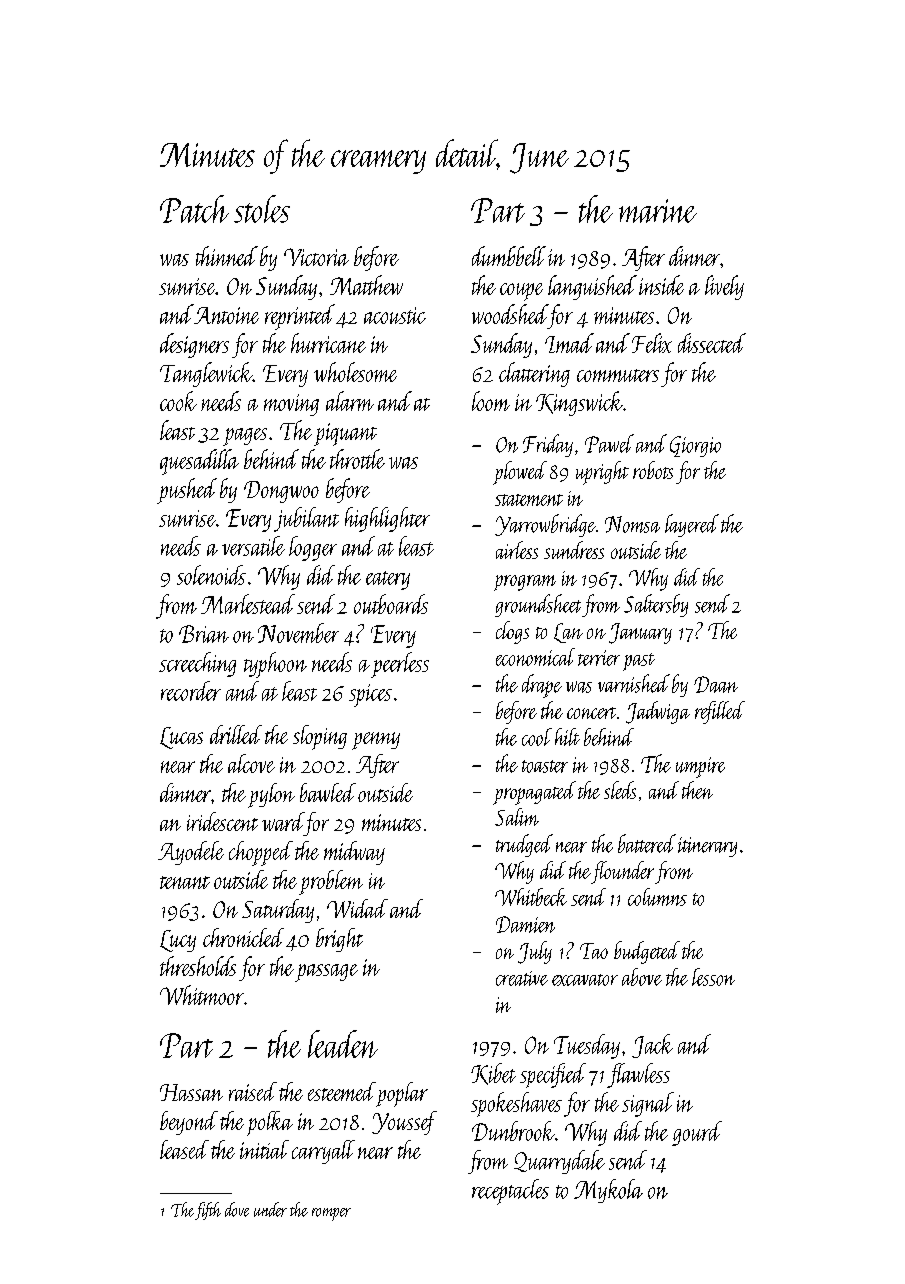 Image resolution: width=905 pixels, height=1284 pixels. I want to click on quesadilla, so click(199, 462).
